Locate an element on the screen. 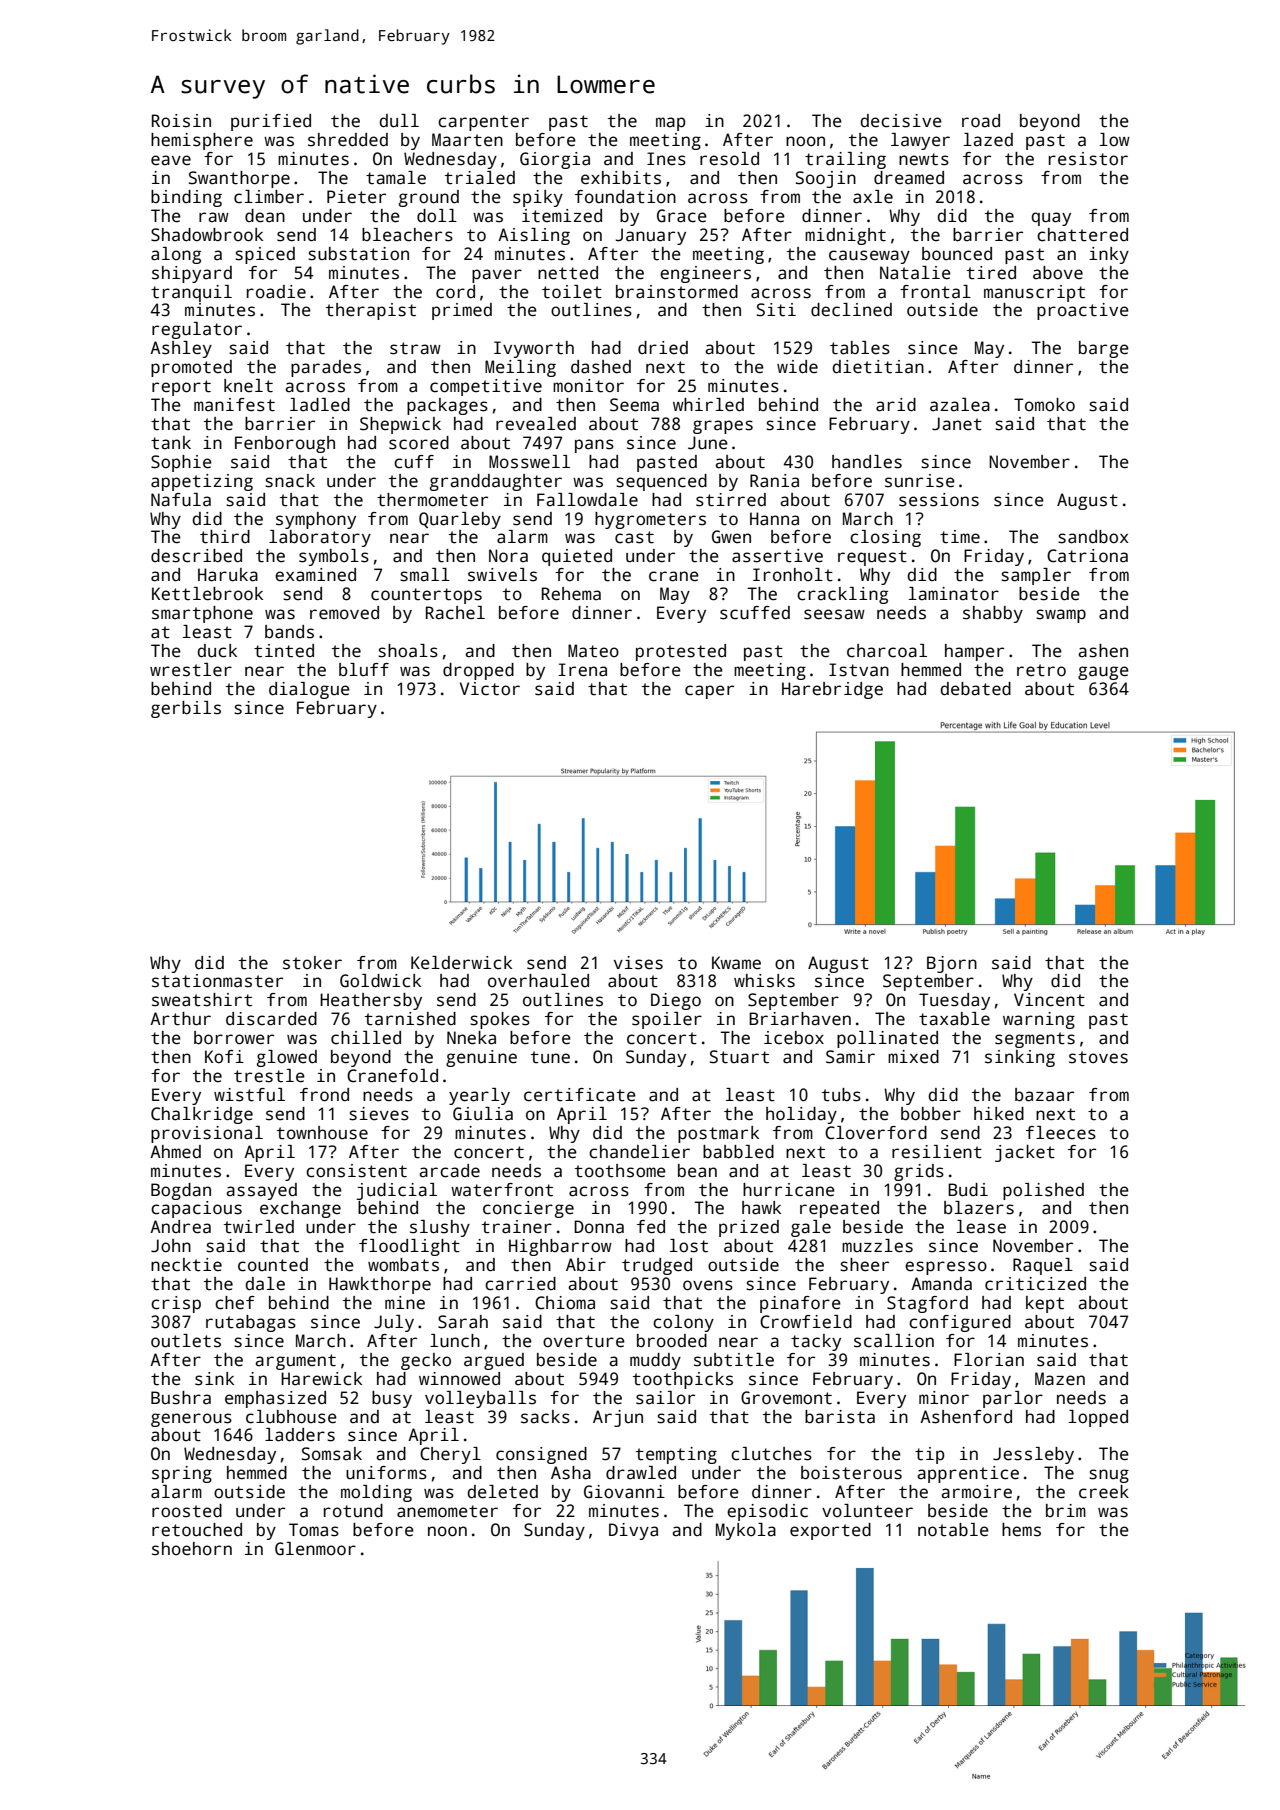 This screenshot has width=1280, height=1810. bounced is located at coordinates (957, 254).
